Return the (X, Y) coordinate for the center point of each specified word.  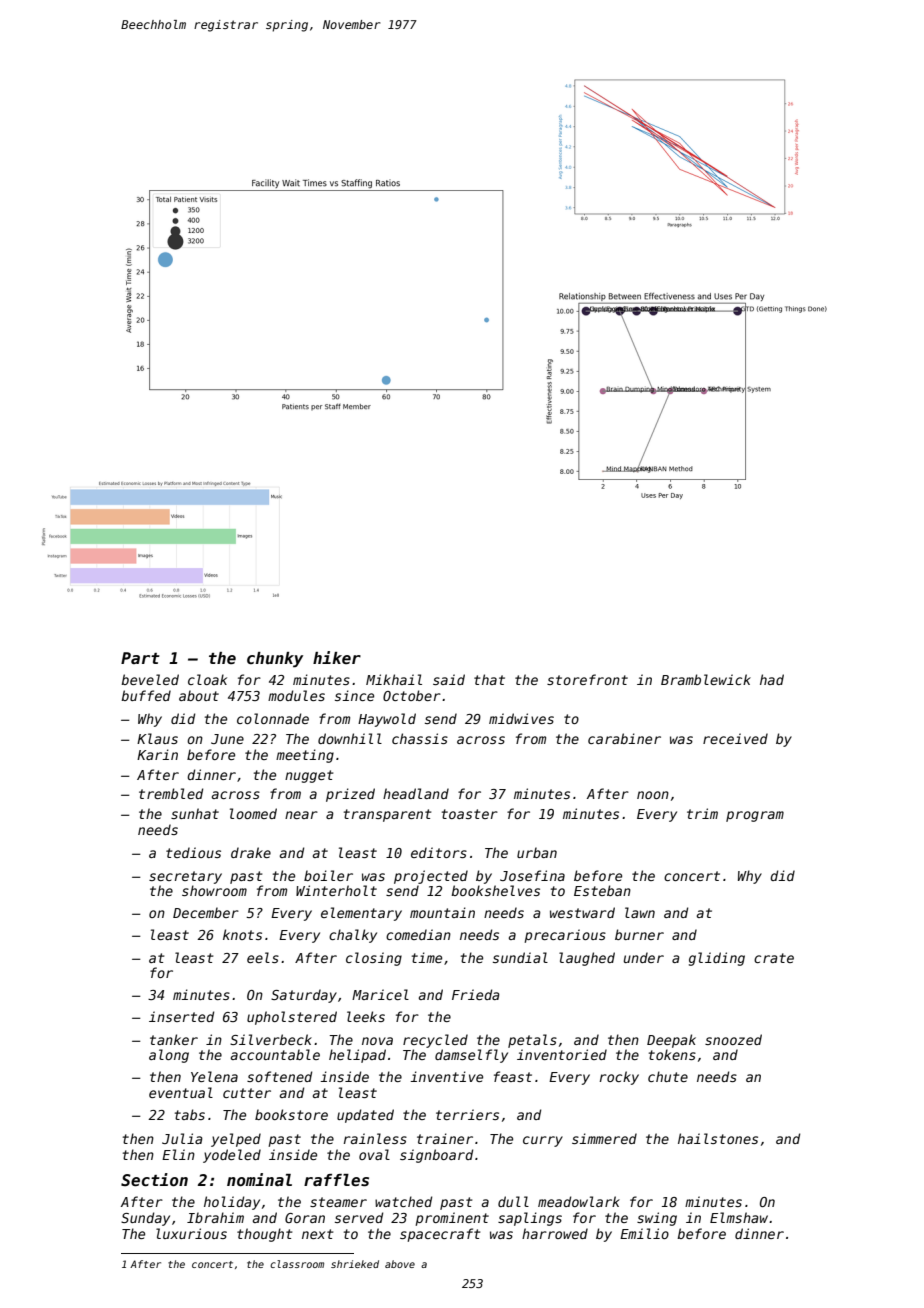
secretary (185, 877)
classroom (297, 1264)
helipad (357, 1056)
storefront (587, 679)
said (449, 679)
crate (774, 958)
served (359, 1217)
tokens (672, 1054)
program (755, 816)
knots (242, 934)
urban (537, 852)
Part (140, 658)
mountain (442, 912)
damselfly (471, 1056)
